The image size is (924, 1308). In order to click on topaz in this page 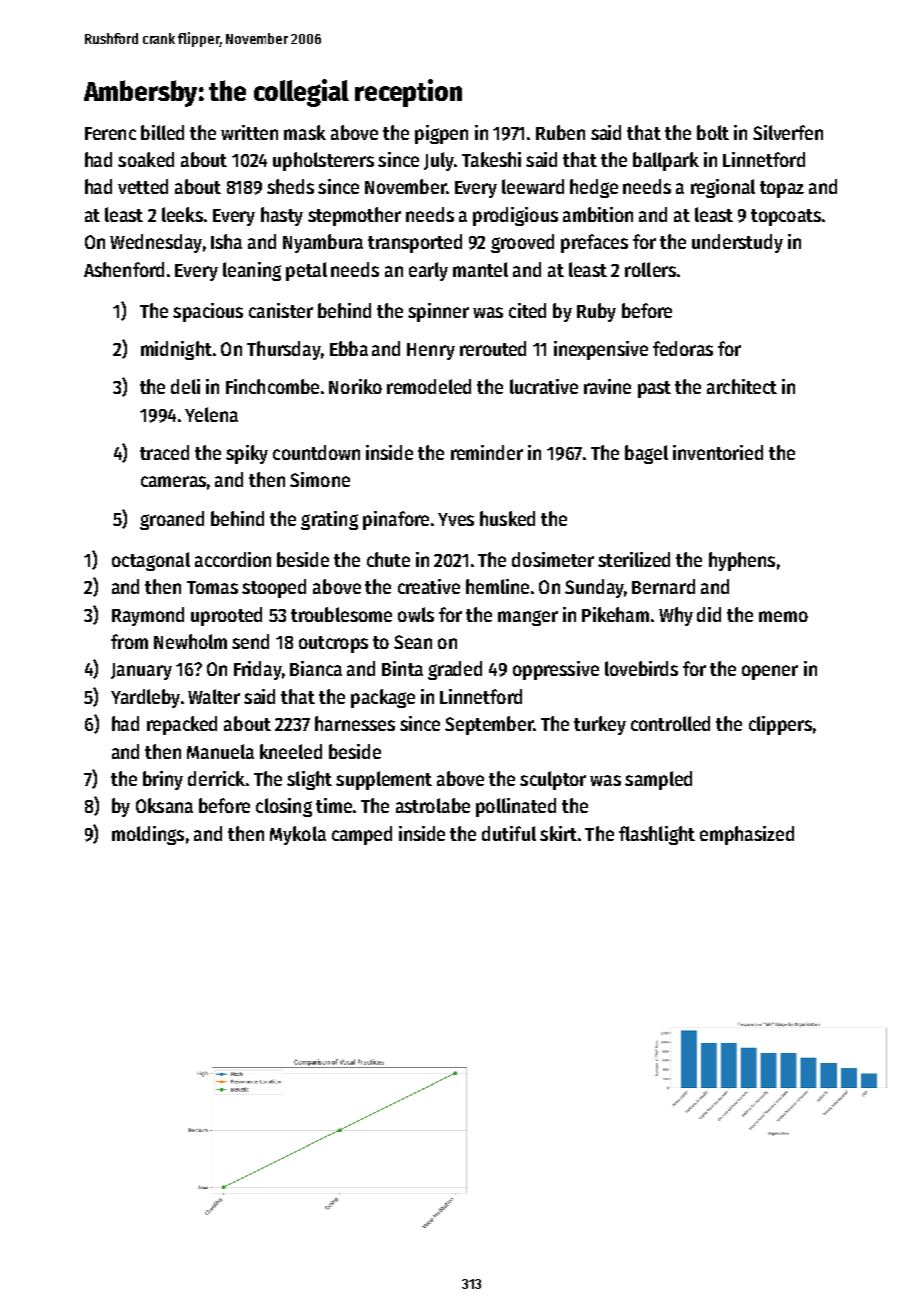, I will do `click(782, 189)`.
